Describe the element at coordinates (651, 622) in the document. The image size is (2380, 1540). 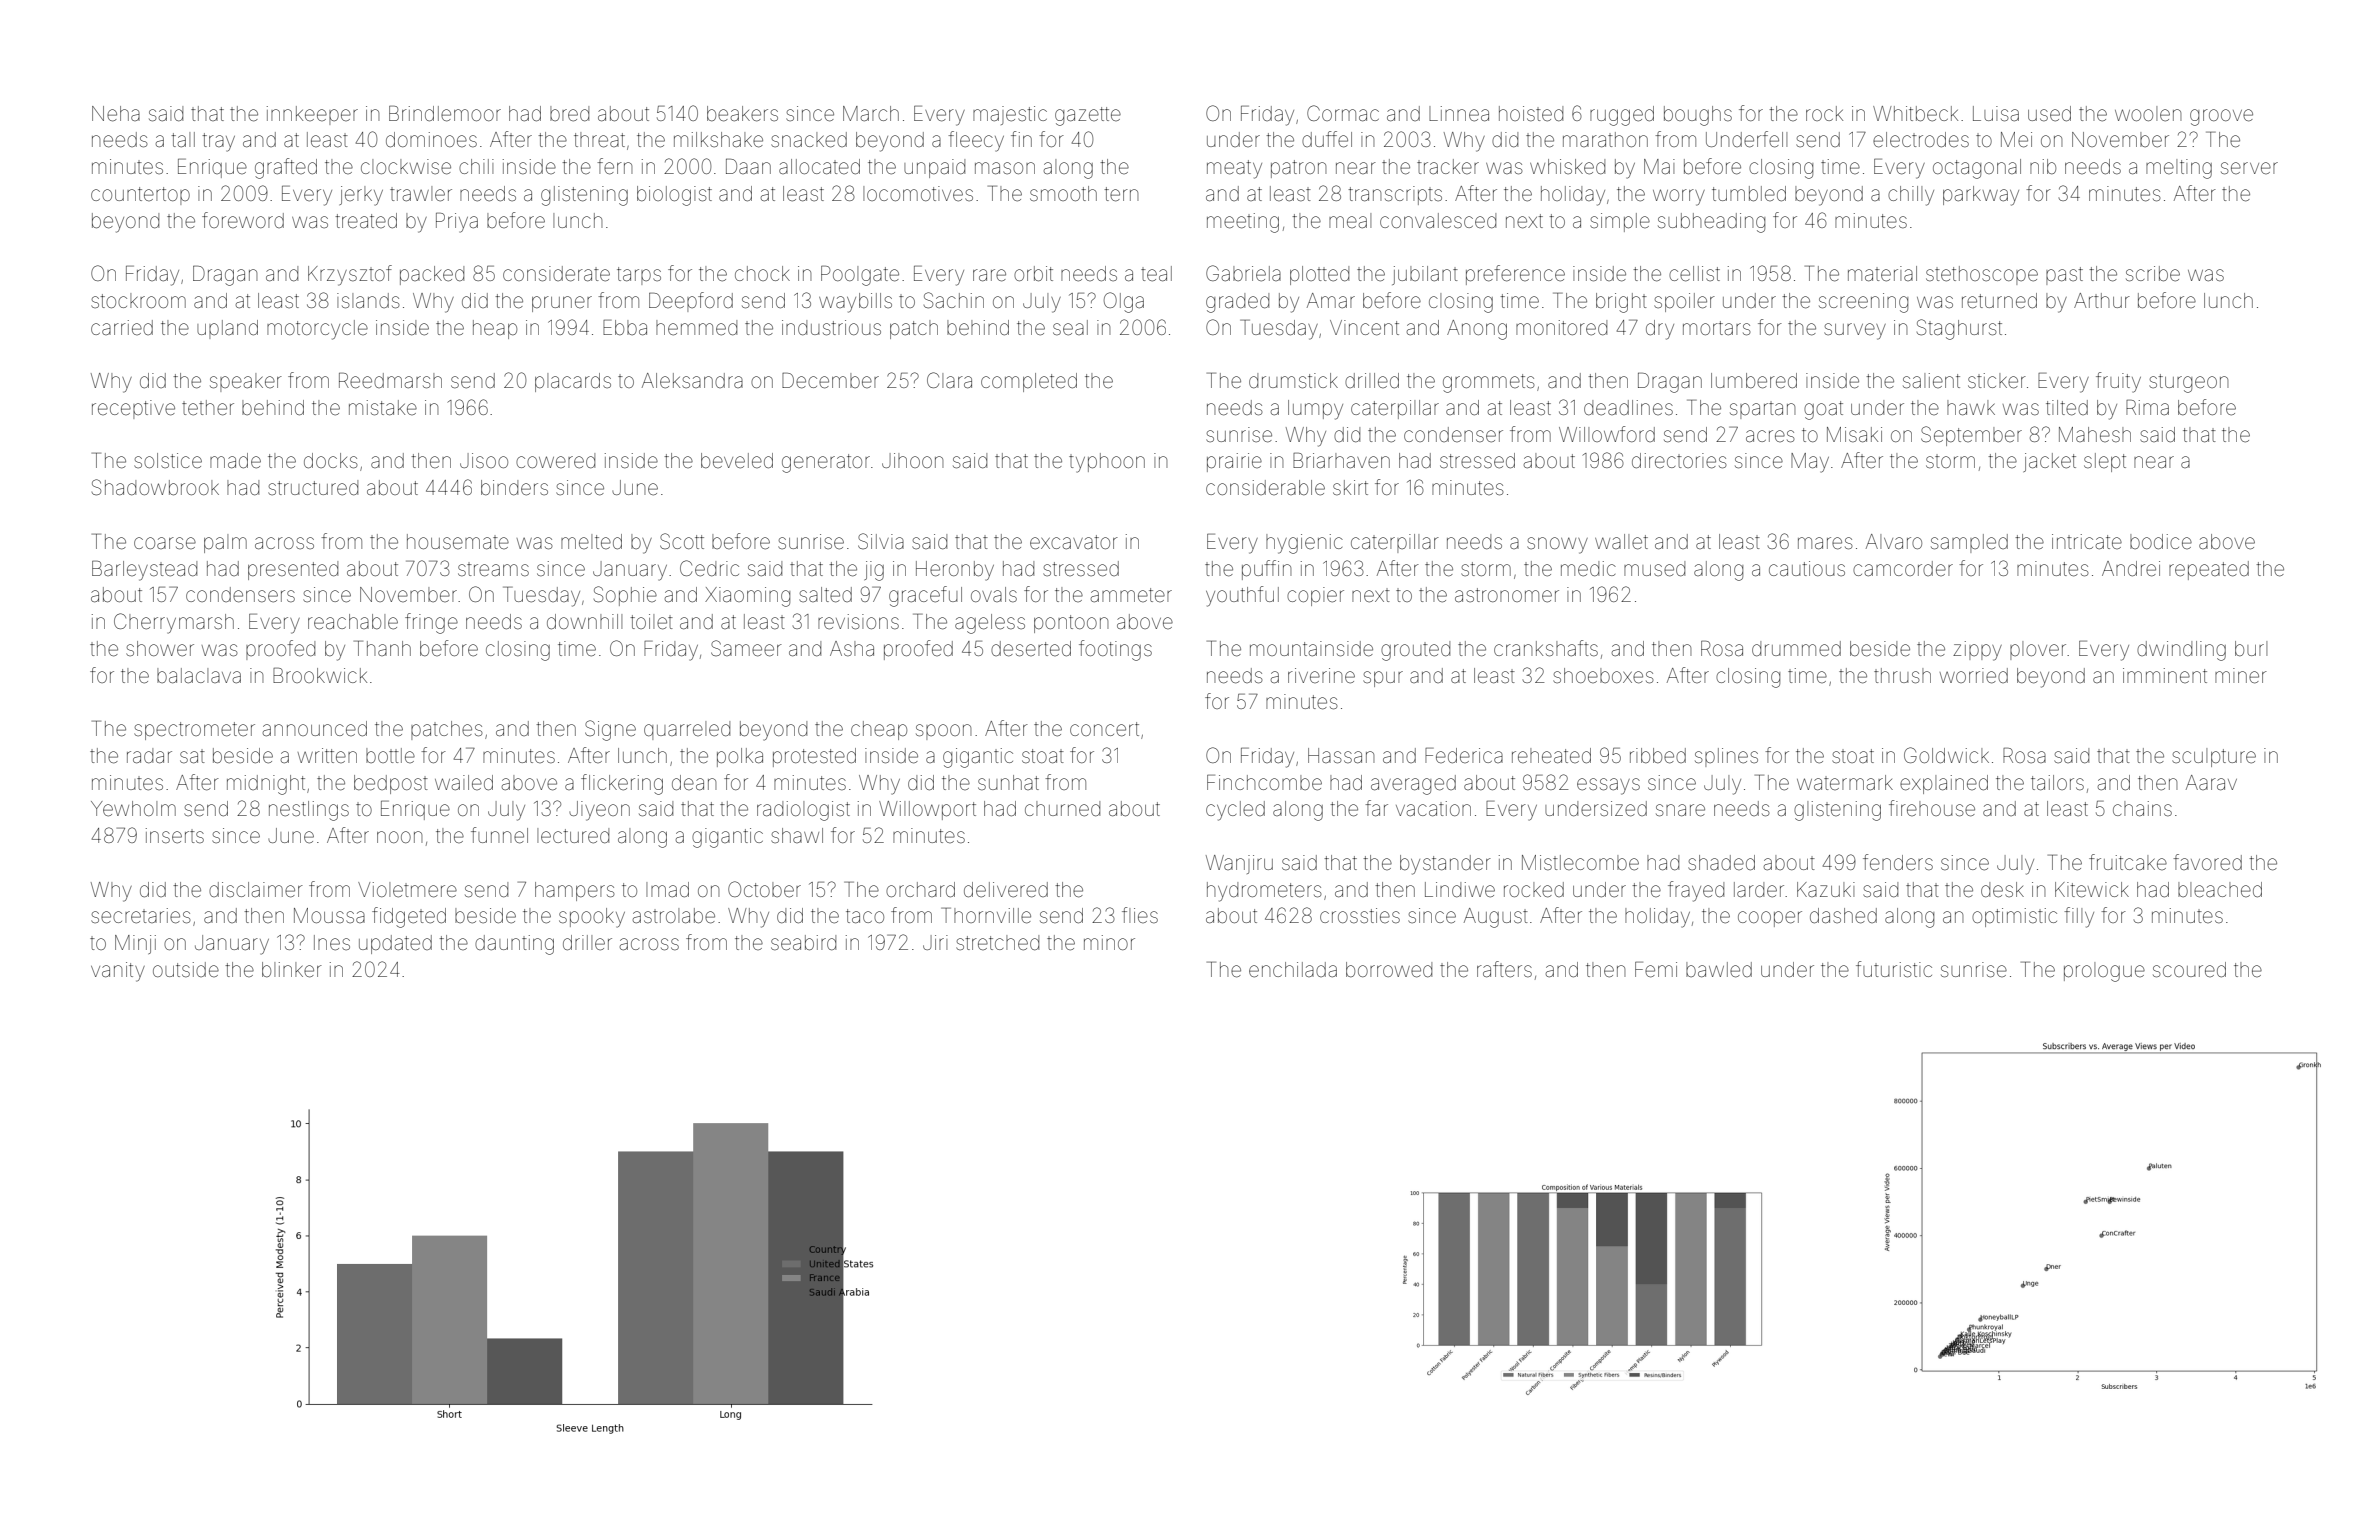
I see `toilet` at that location.
